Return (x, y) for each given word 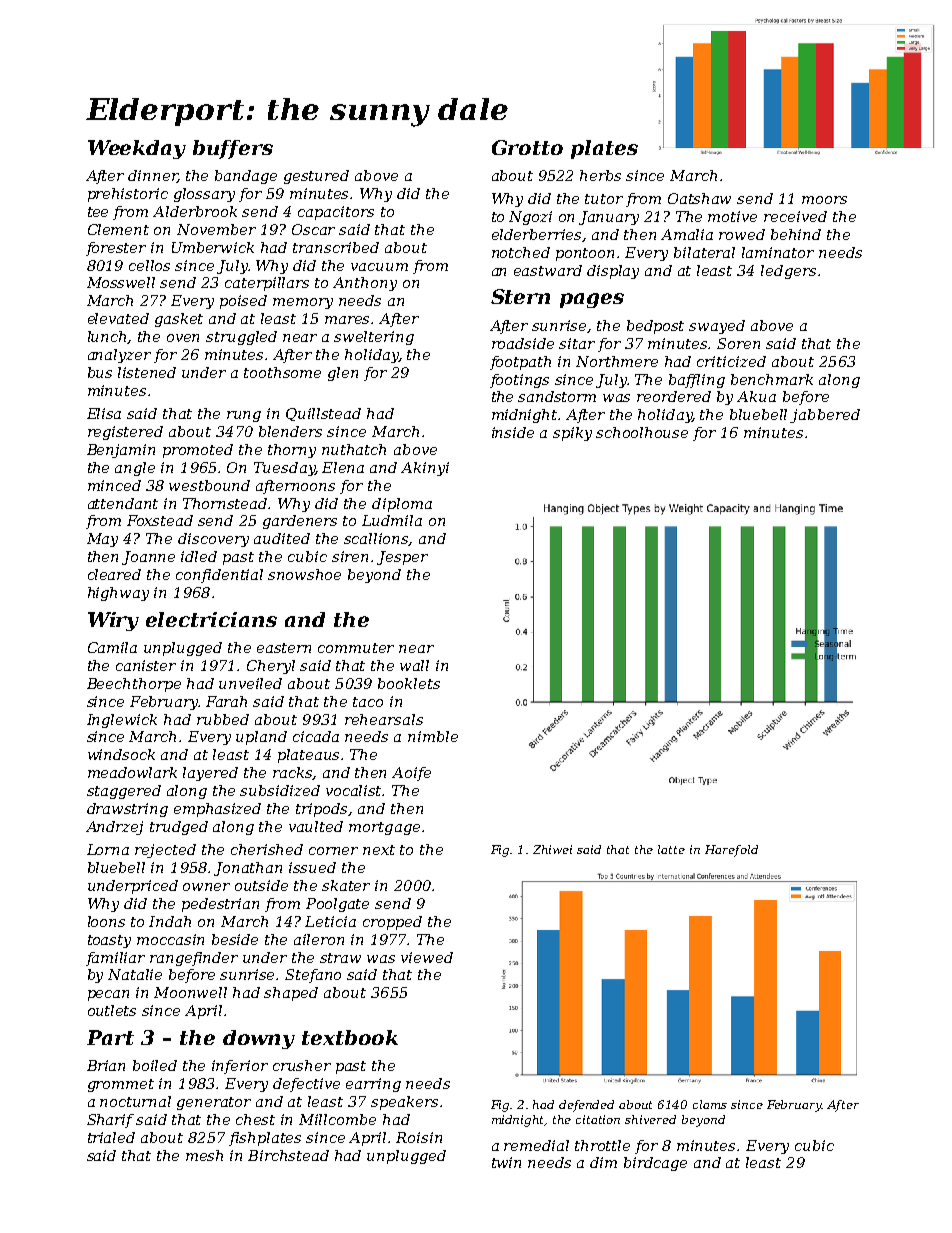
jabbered (825, 416)
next (379, 850)
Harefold (731, 851)
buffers (233, 149)
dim (603, 1162)
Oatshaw (699, 198)
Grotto (527, 147)
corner (333, 851)
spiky (572, 434)
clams (710, 1104)
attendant (123, 503)
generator (214, 1103)
